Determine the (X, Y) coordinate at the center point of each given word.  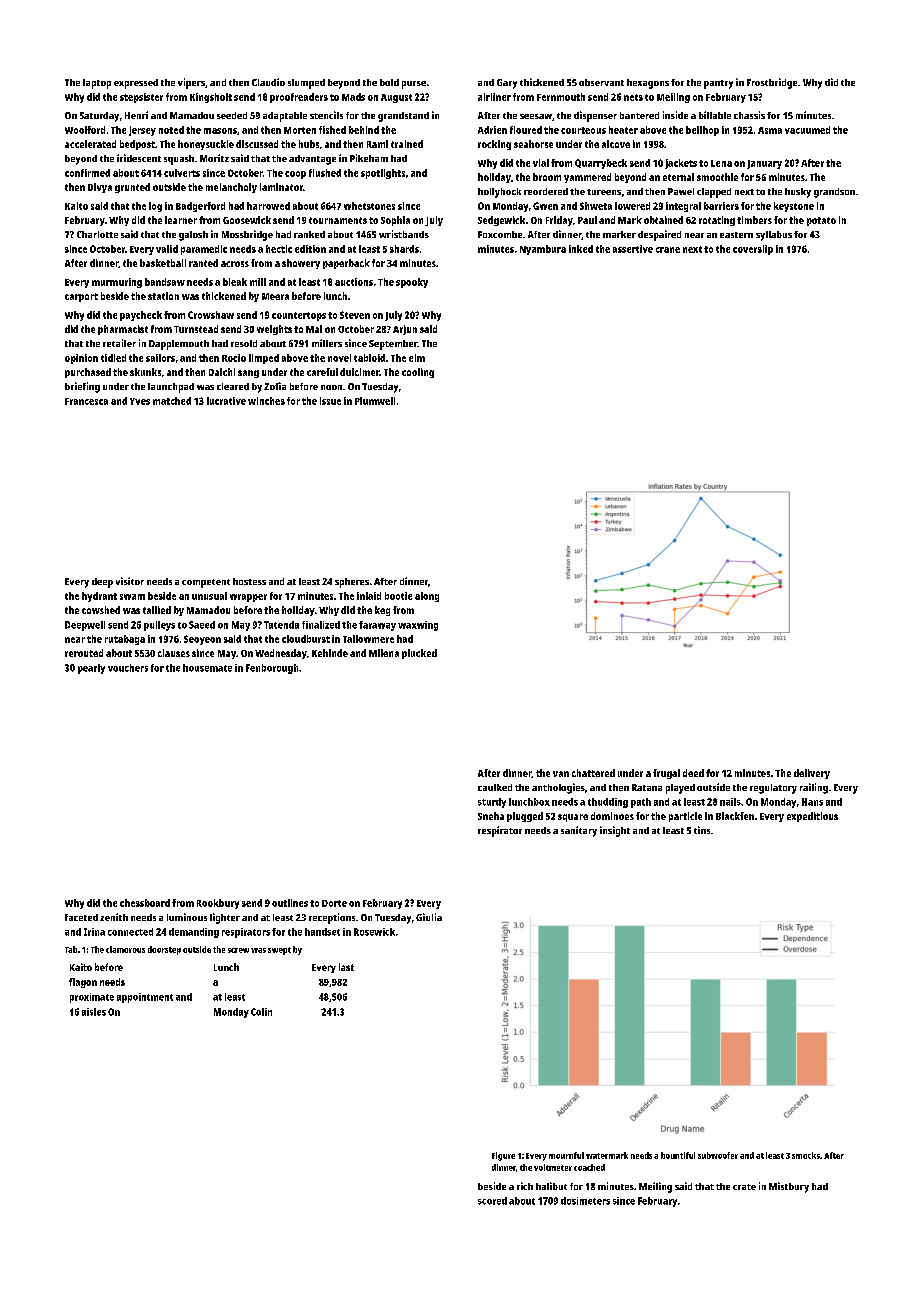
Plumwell (375, 401)
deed (693, 773)
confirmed (87, 173)
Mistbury (789, 1187)
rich (525, 1186)
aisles (94, 1012)
